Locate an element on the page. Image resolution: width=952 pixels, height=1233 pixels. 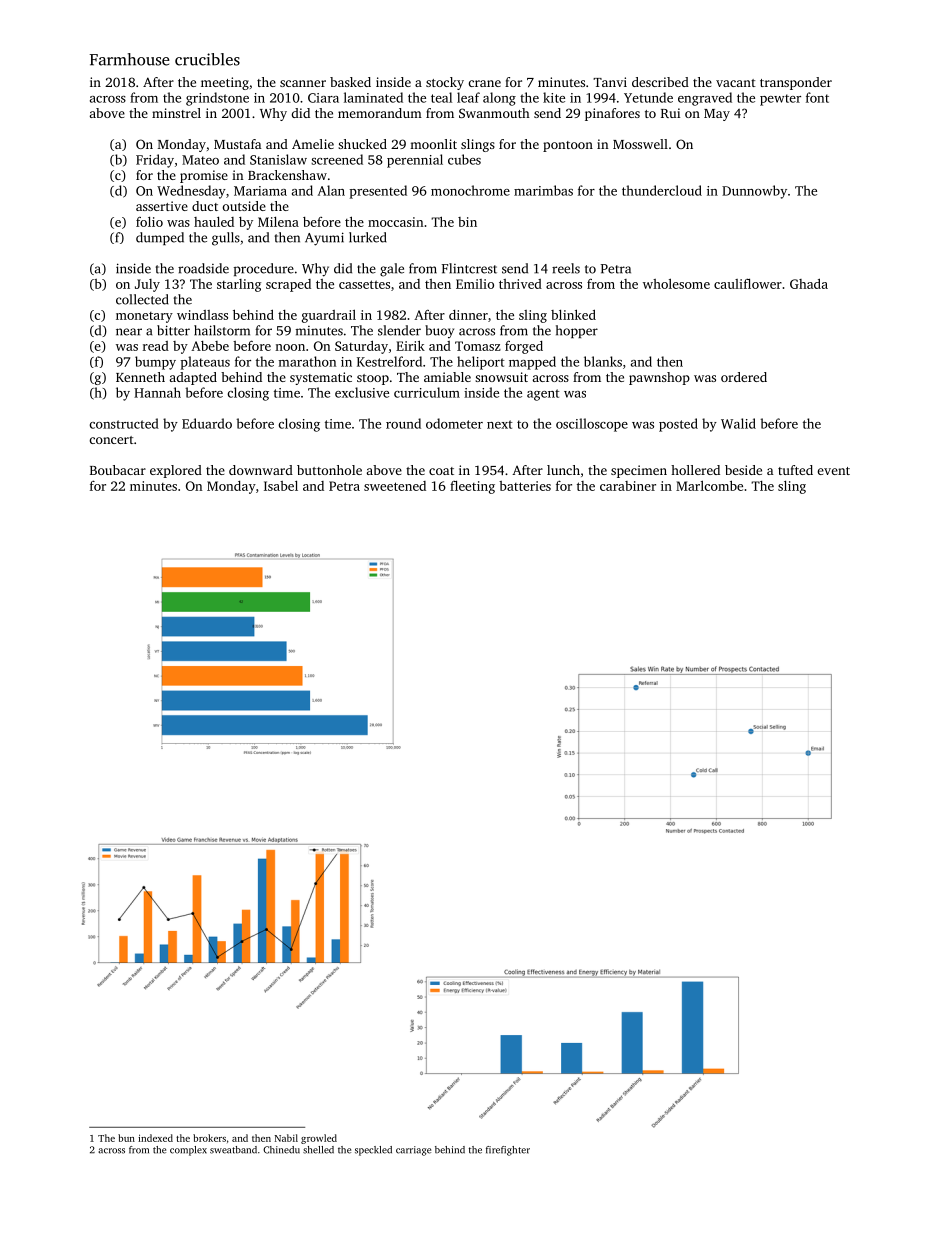
Marlcombe is located at coordinates (709, 485).
